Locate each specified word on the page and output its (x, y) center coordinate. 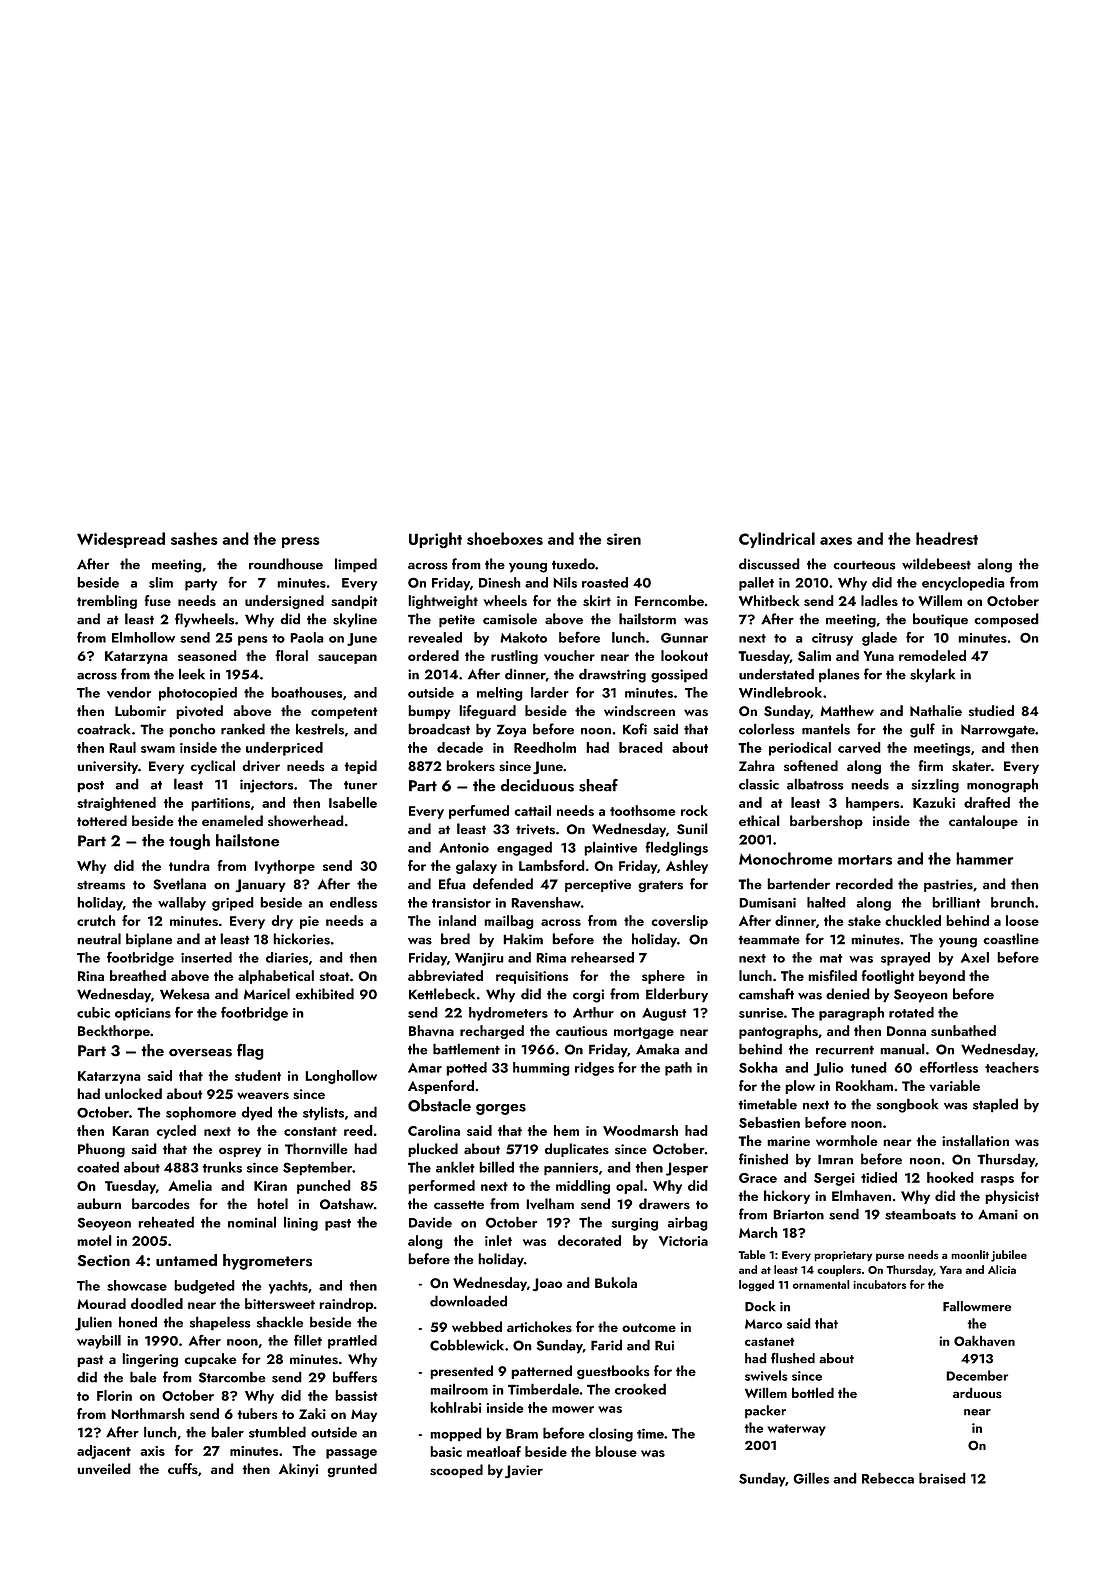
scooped (456, 1471)
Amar (425, 1068)
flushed (793, 1358)
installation (975, 1140)
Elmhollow (143, 637)
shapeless (220, 1323)
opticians (143, 1014)
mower (573, 1409)
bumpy (429, 712)
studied (991, 710)
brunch (1012, 902)
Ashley (687, 867)
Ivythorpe (285, 867)
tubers (257, 1413)
